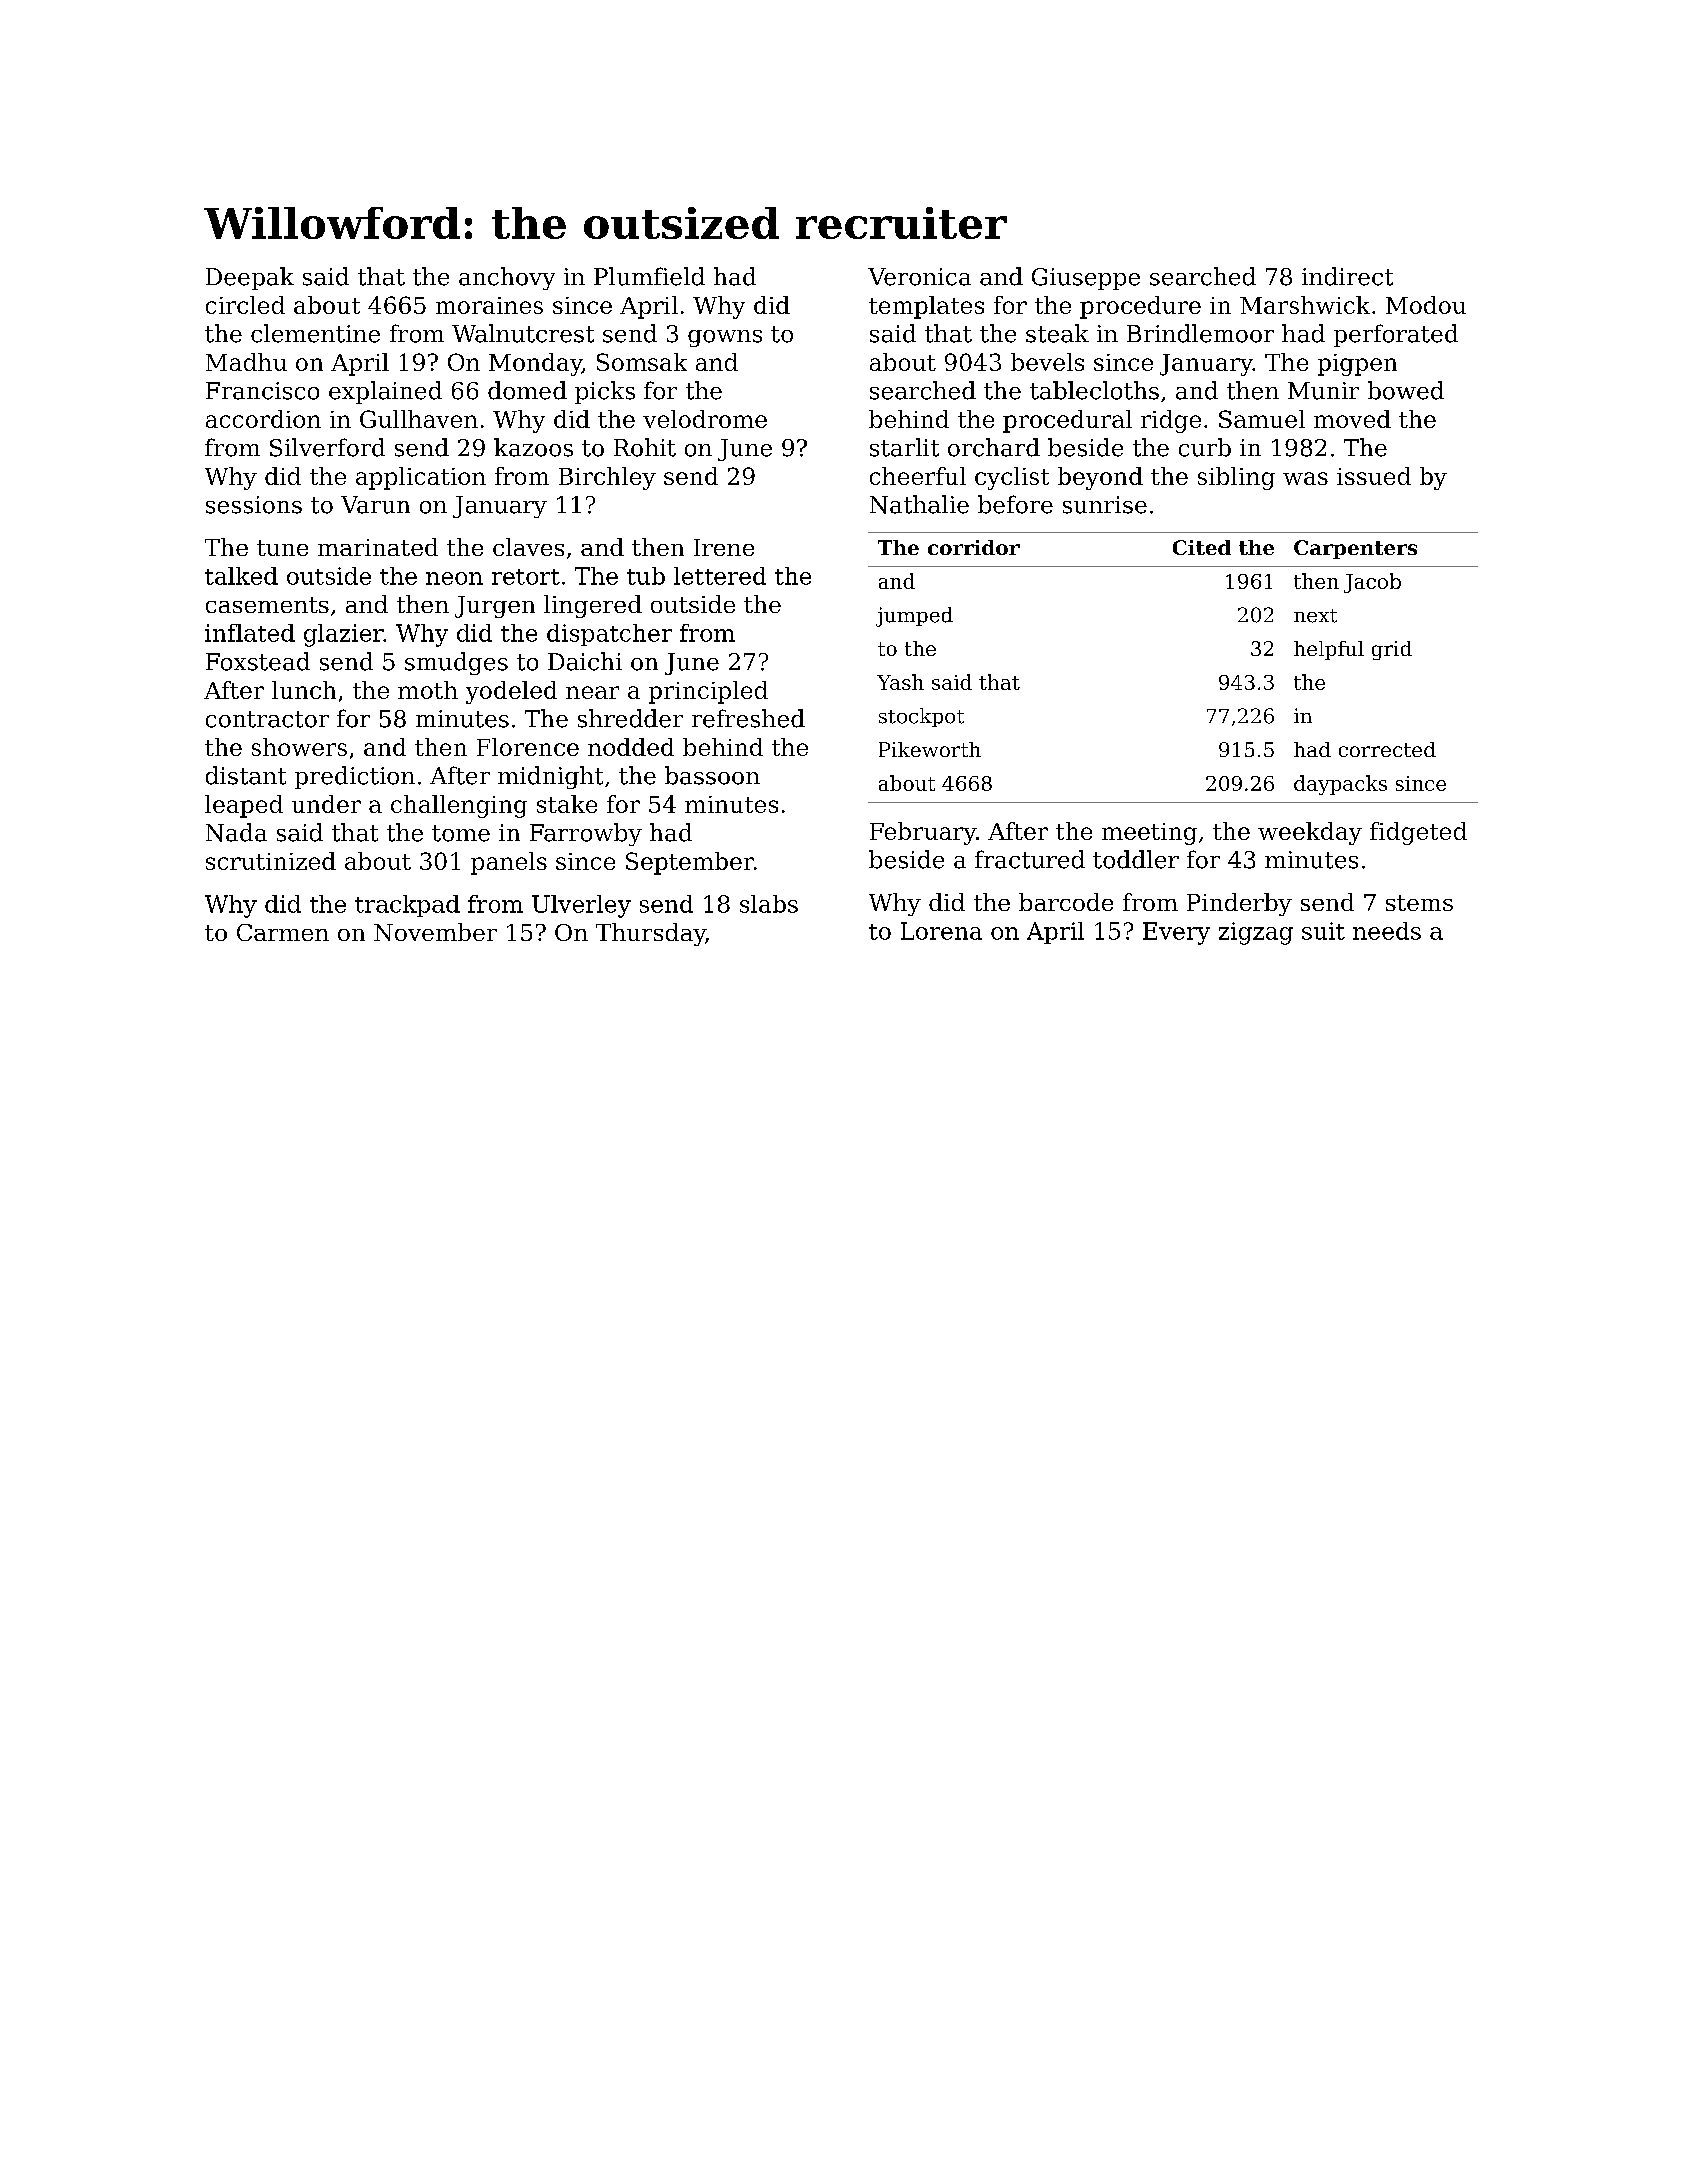 The height and width of the screenshot is (2178, 1683). Describe the element at coordinates (1171, 421) in the screenshot. I see `ridge` at that location.
